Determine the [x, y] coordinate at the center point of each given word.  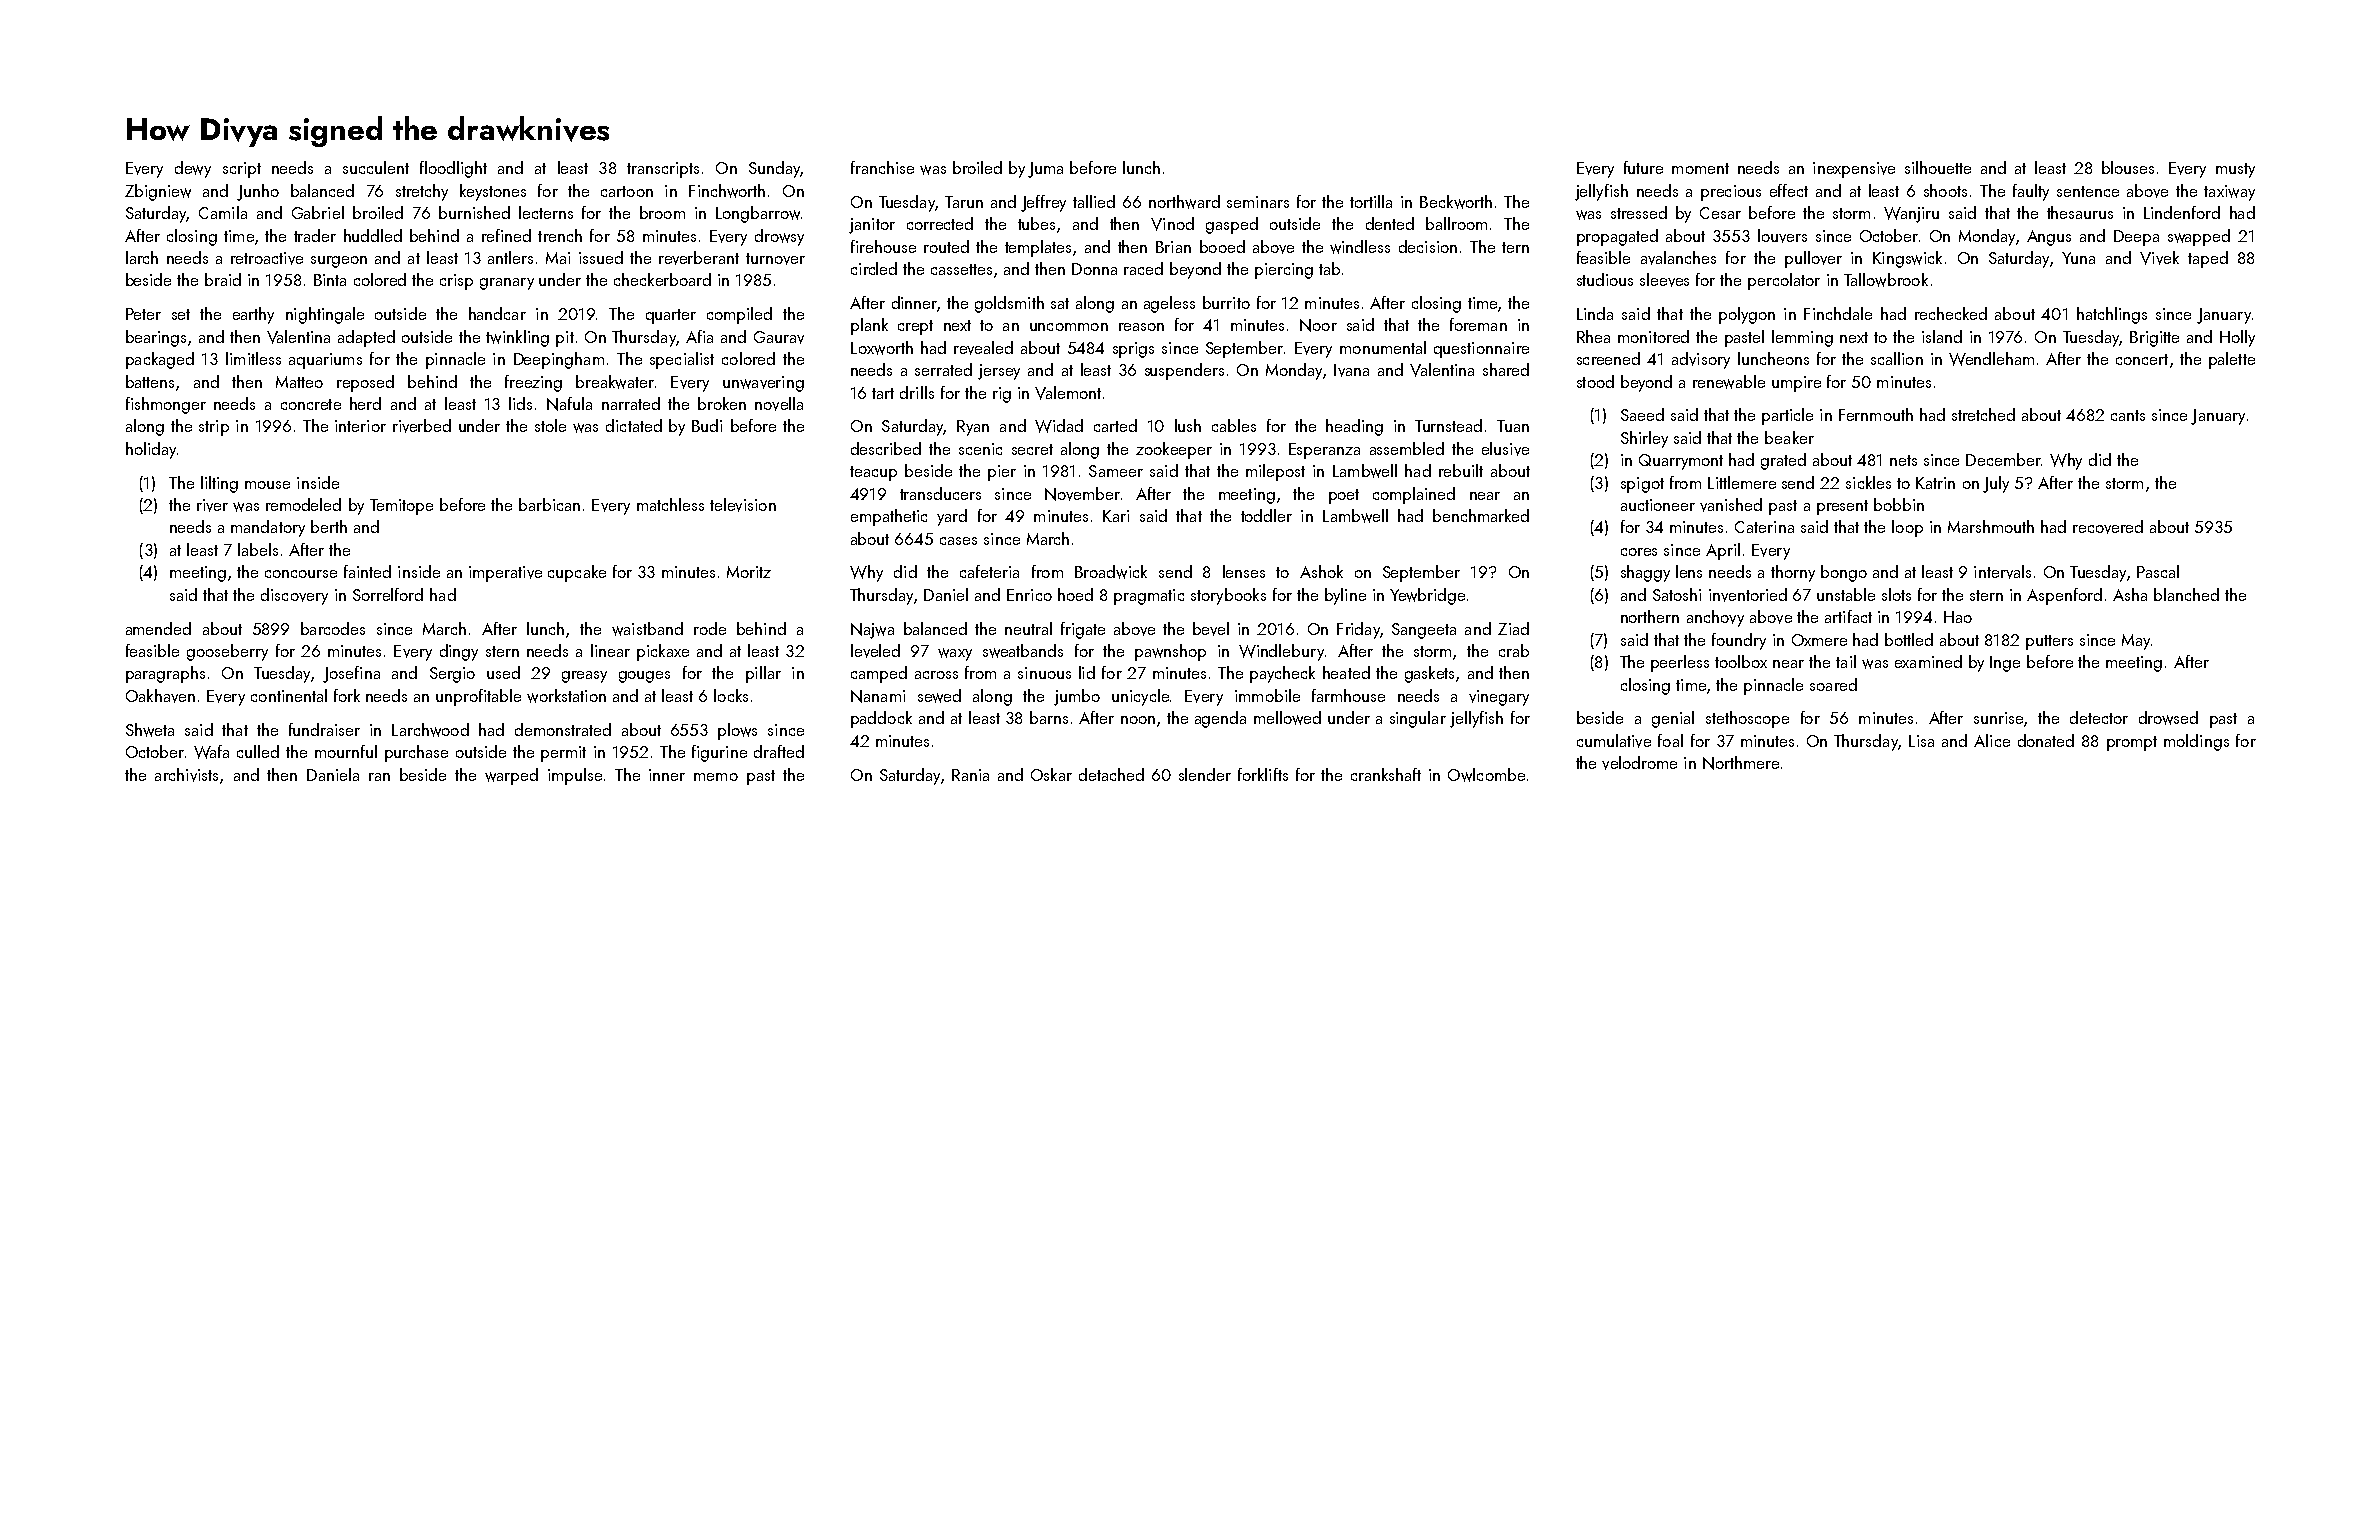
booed [1222, 246]
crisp [456, 282]
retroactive [267, 258]
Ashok [1321, 571]
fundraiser [324, 729]
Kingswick [1907, 259]
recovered [2108, 527]
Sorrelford [388, 594]
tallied [1094, 201]
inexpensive [1854, 170]
